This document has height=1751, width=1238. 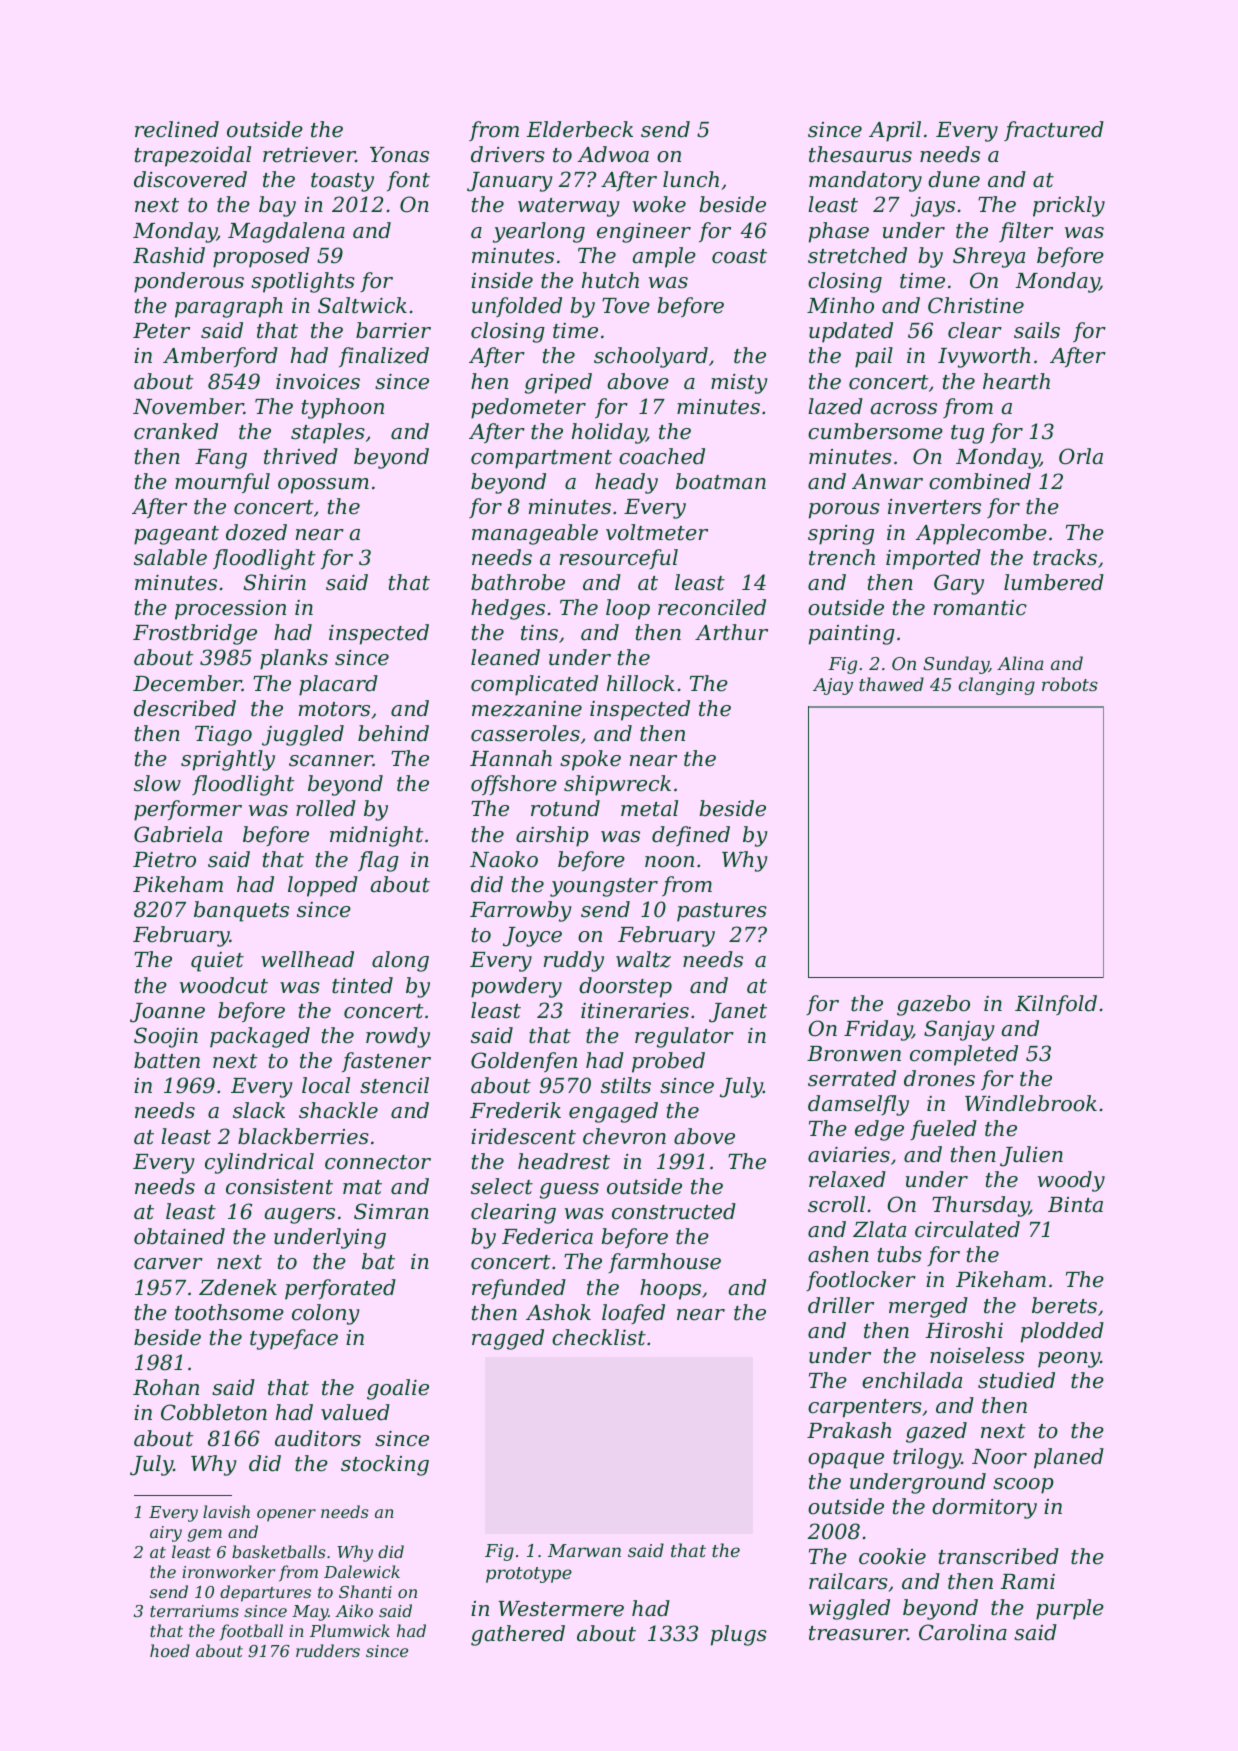 I want to click on opaque, so click(x=846, y=1461).
